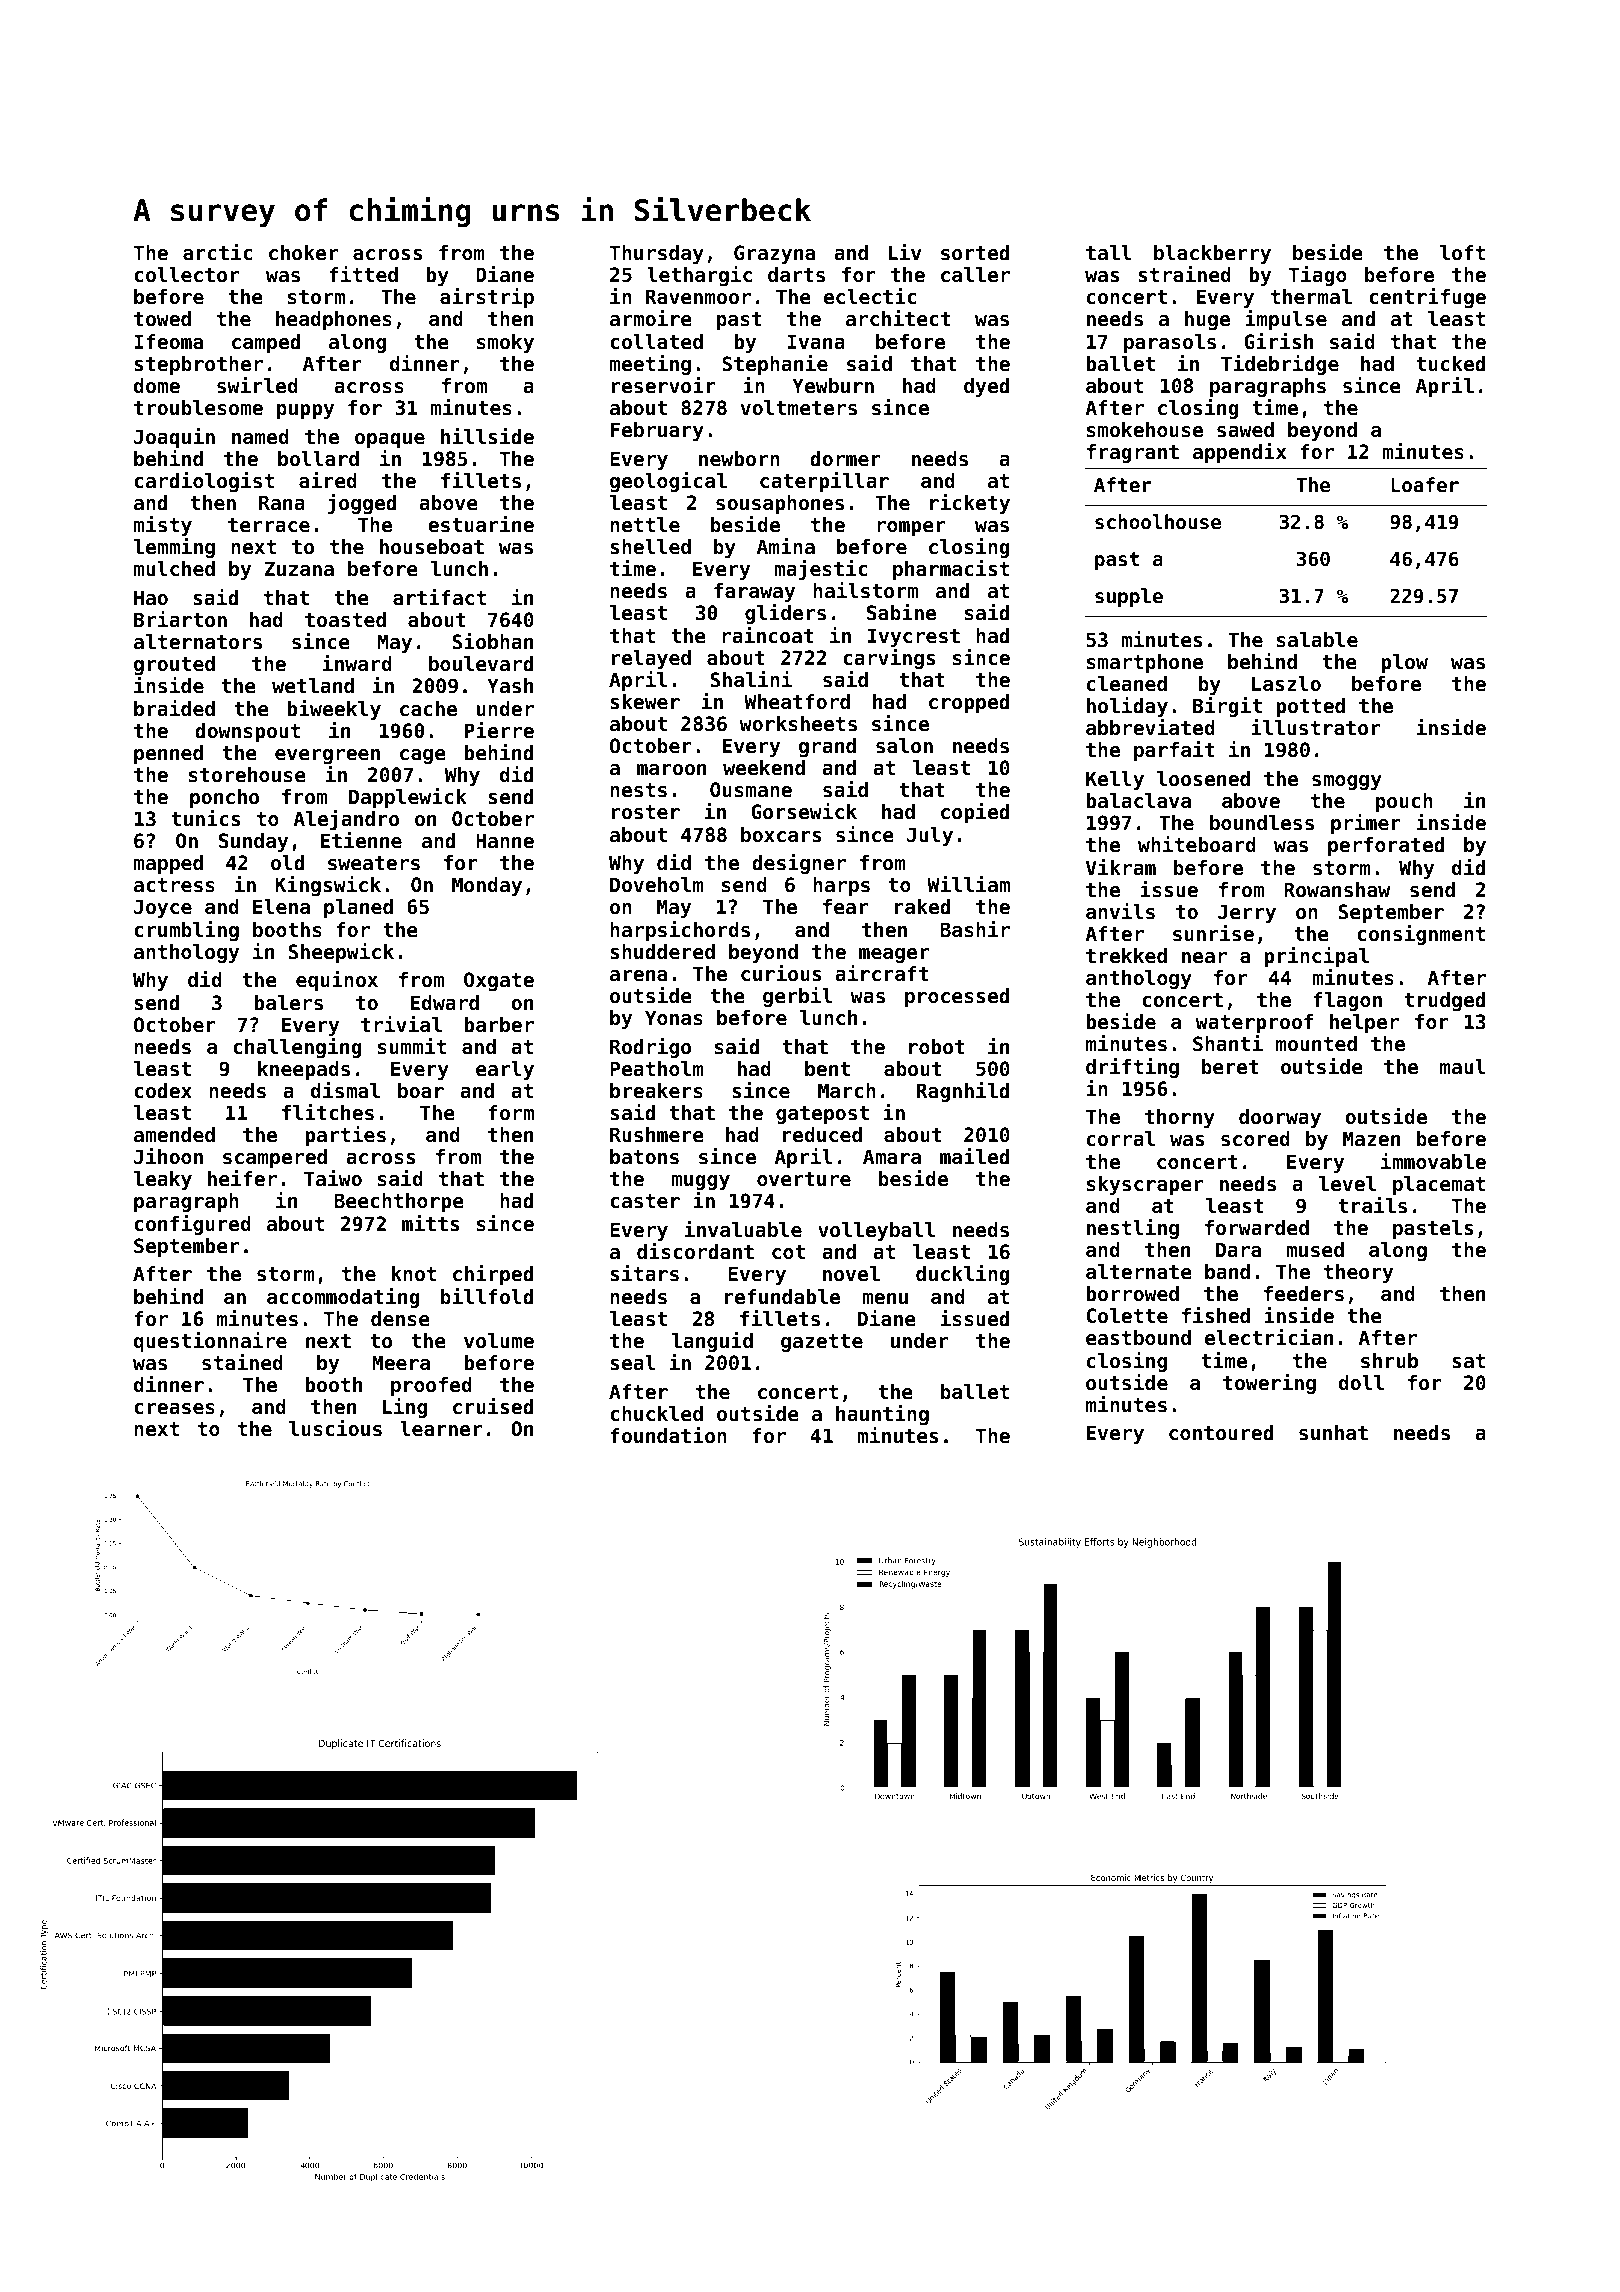 This page has width=1620, height=2292. I want to click on storehouse, so click(247, 775).
